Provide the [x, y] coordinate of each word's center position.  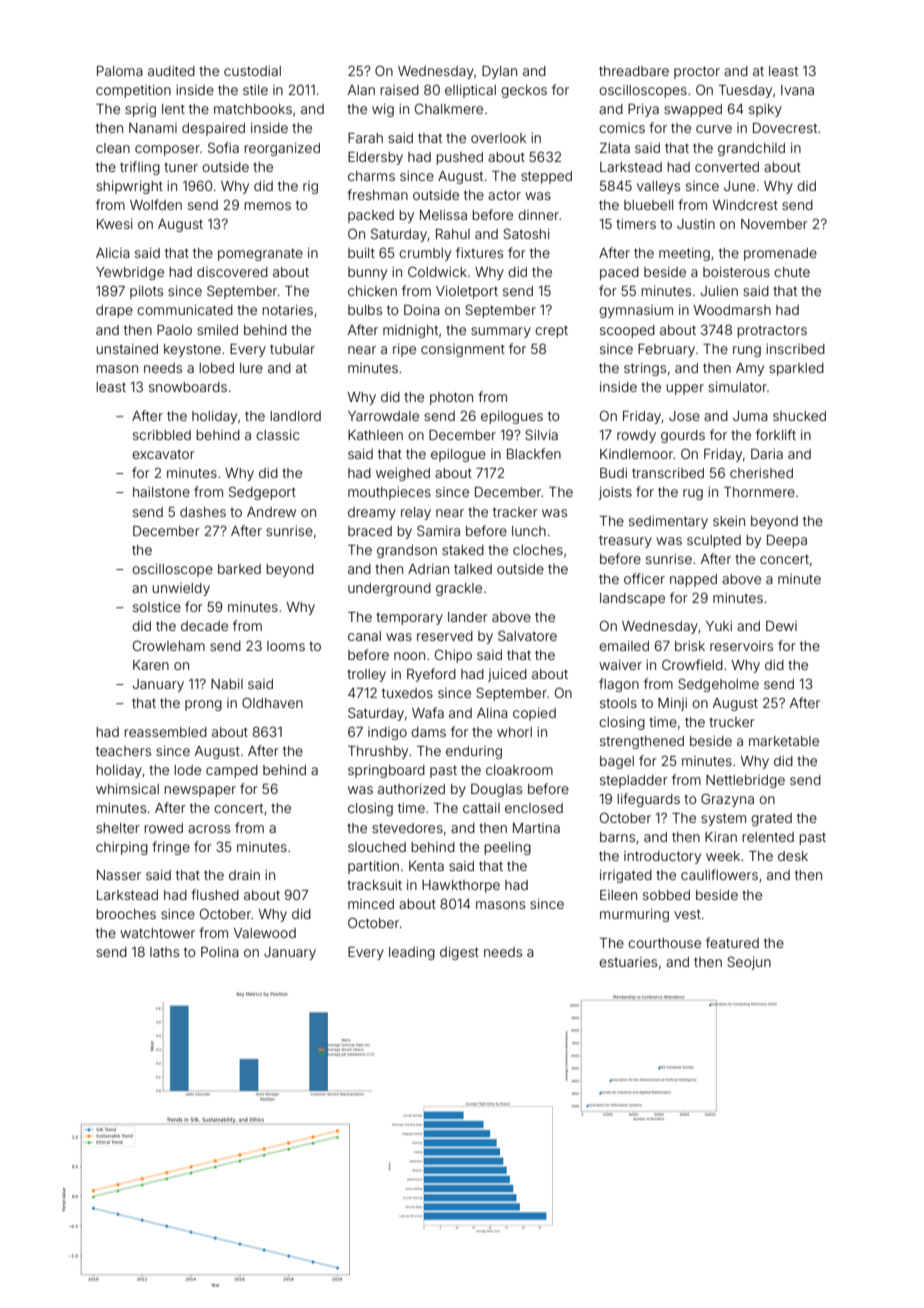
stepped [546, 177]
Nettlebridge [745, 781]
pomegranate [260, 254]
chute [792, 272]
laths [164, 952]
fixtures [479, 252]
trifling [140, 168]
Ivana [797, 90]
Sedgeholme [718, 685]
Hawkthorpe [461, 886]
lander [468, 617]
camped [232, 771]
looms [286, 646]
